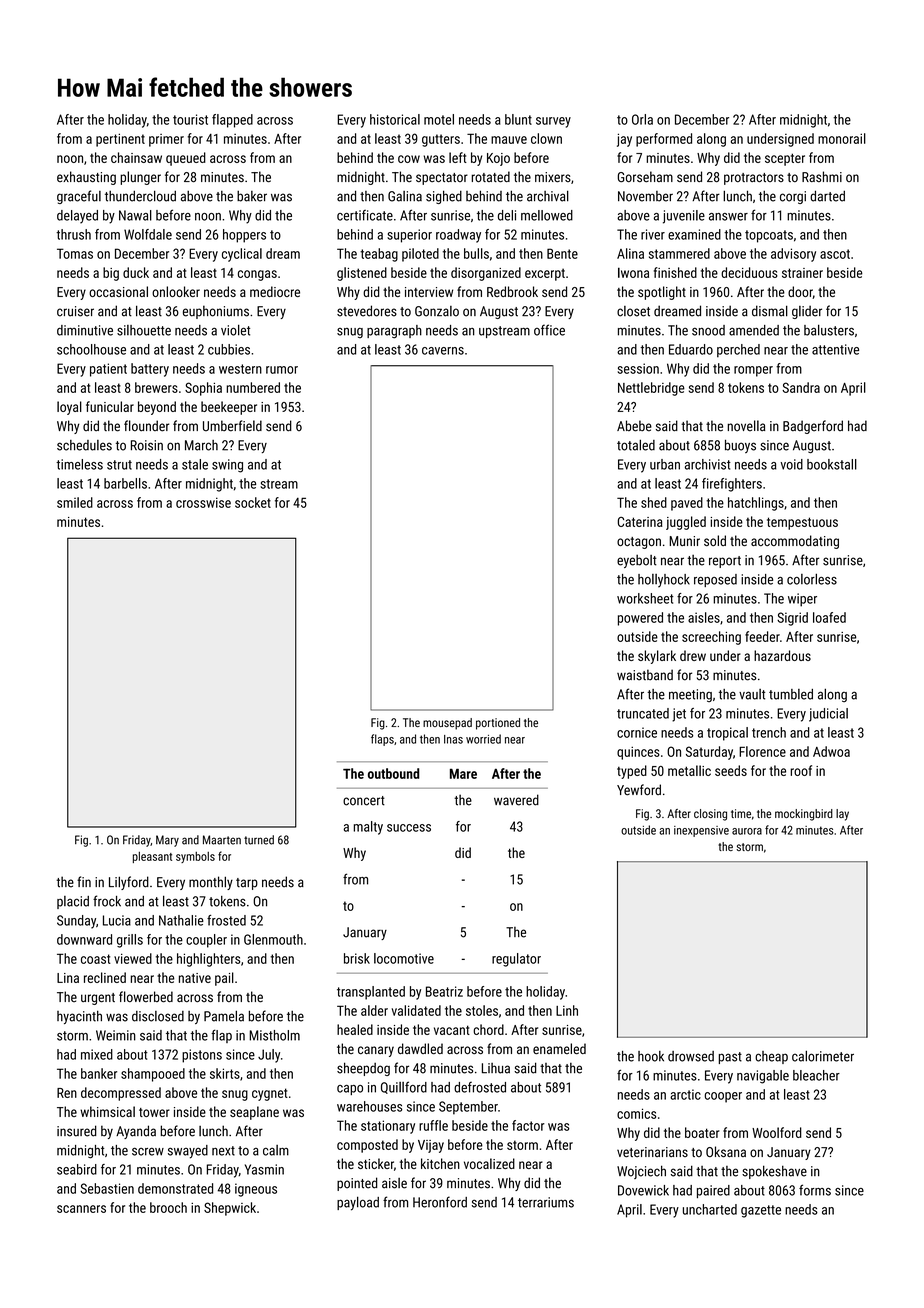  What do you see at coordinates (365, 215) in the image?
I see `certificate` at bounding box center [365, 215].
